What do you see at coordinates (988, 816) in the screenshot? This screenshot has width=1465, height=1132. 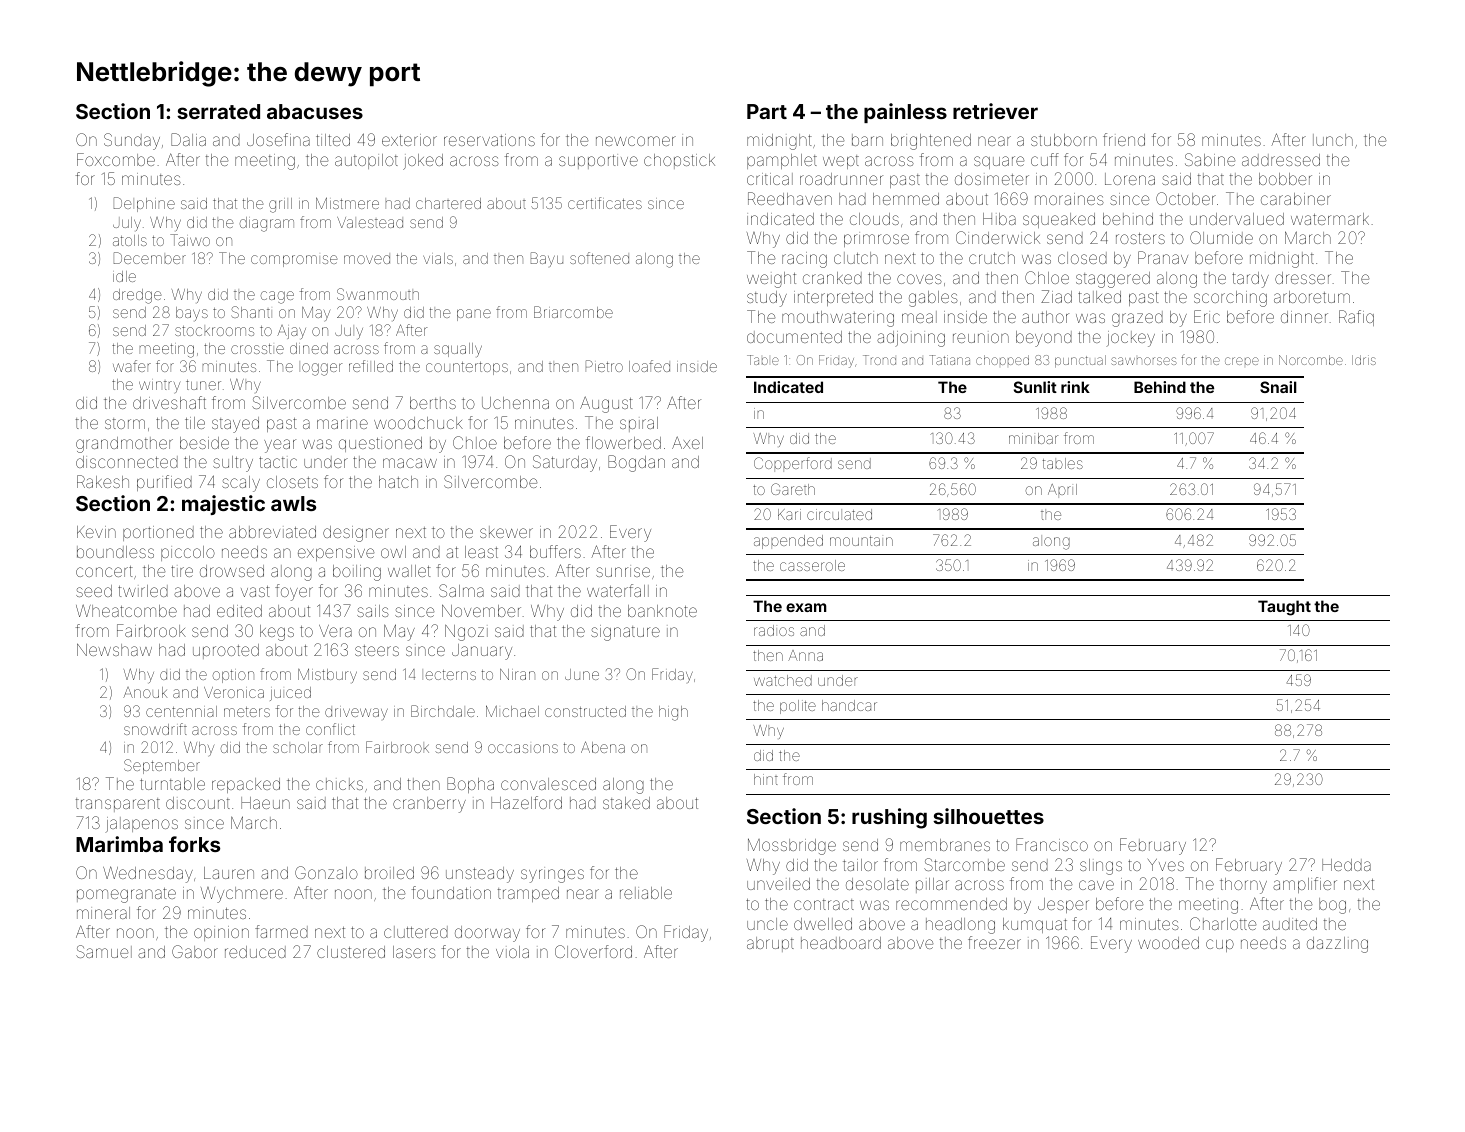 I see `silhouettes` at bounding box center [988, 816].
